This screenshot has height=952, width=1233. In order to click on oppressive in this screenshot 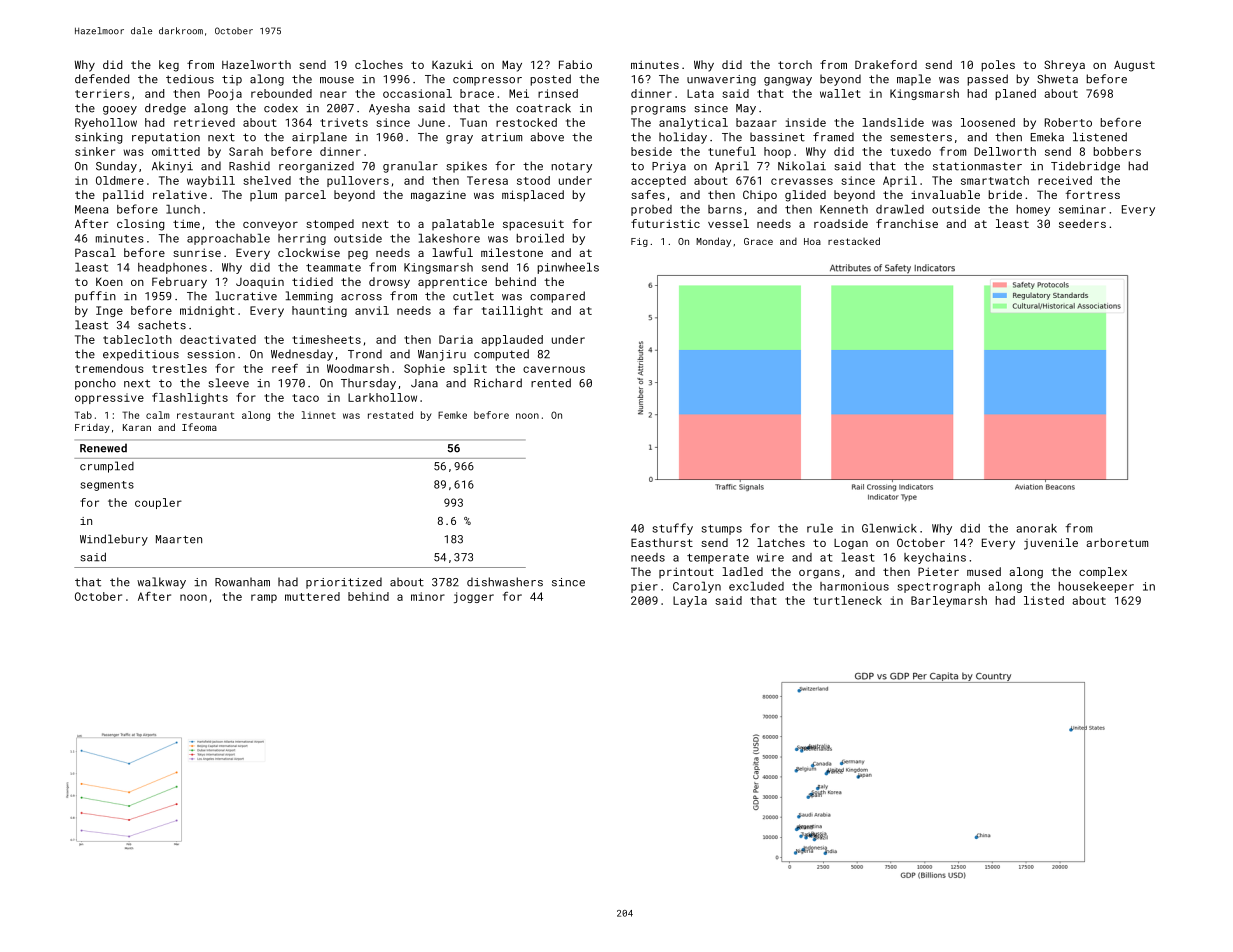, I will do `click(109, 398)`.
